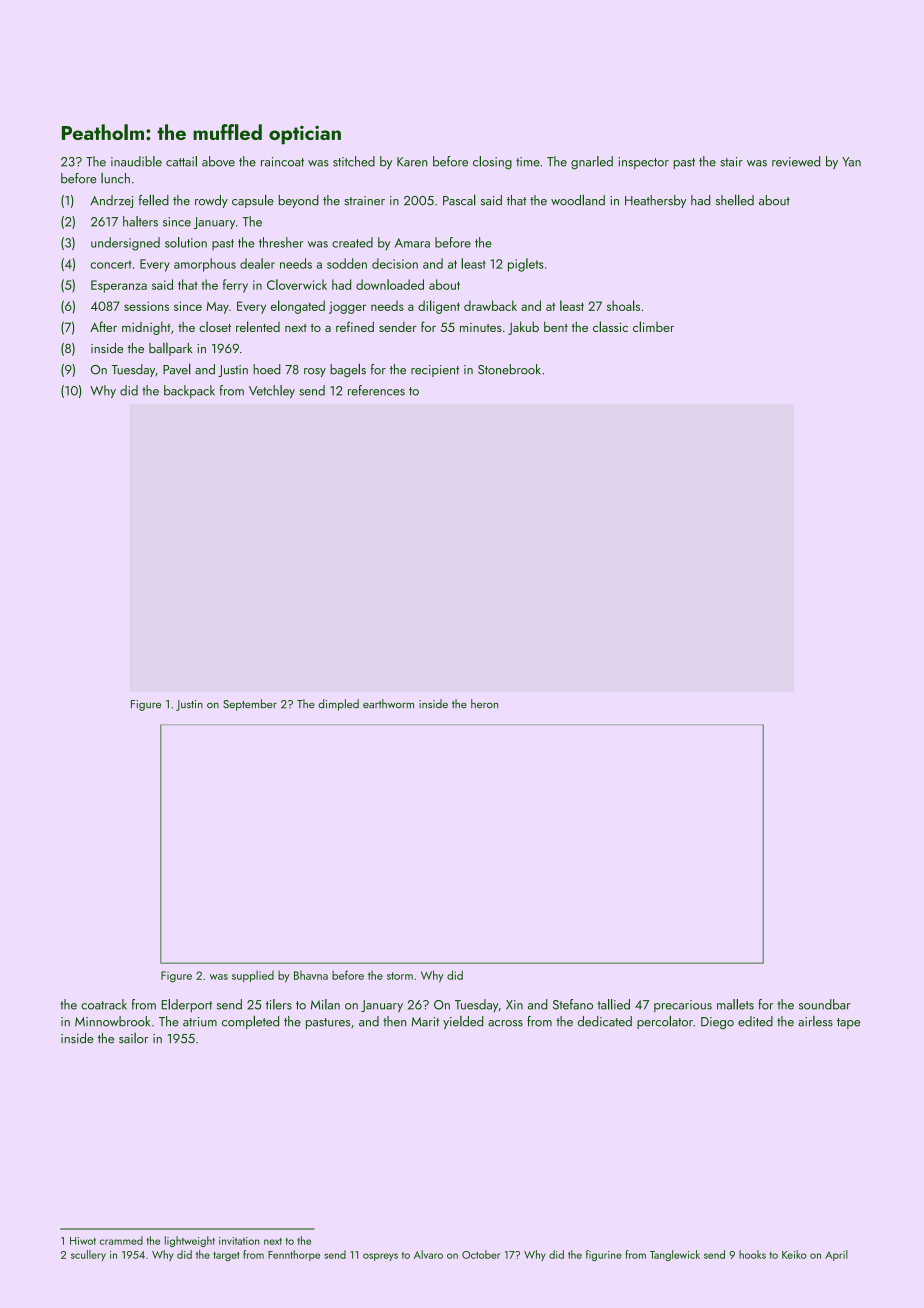  What do you see at coordinates (735, 200) in the screenshot?
I see `shelled` at bounding box center [735, 200].
